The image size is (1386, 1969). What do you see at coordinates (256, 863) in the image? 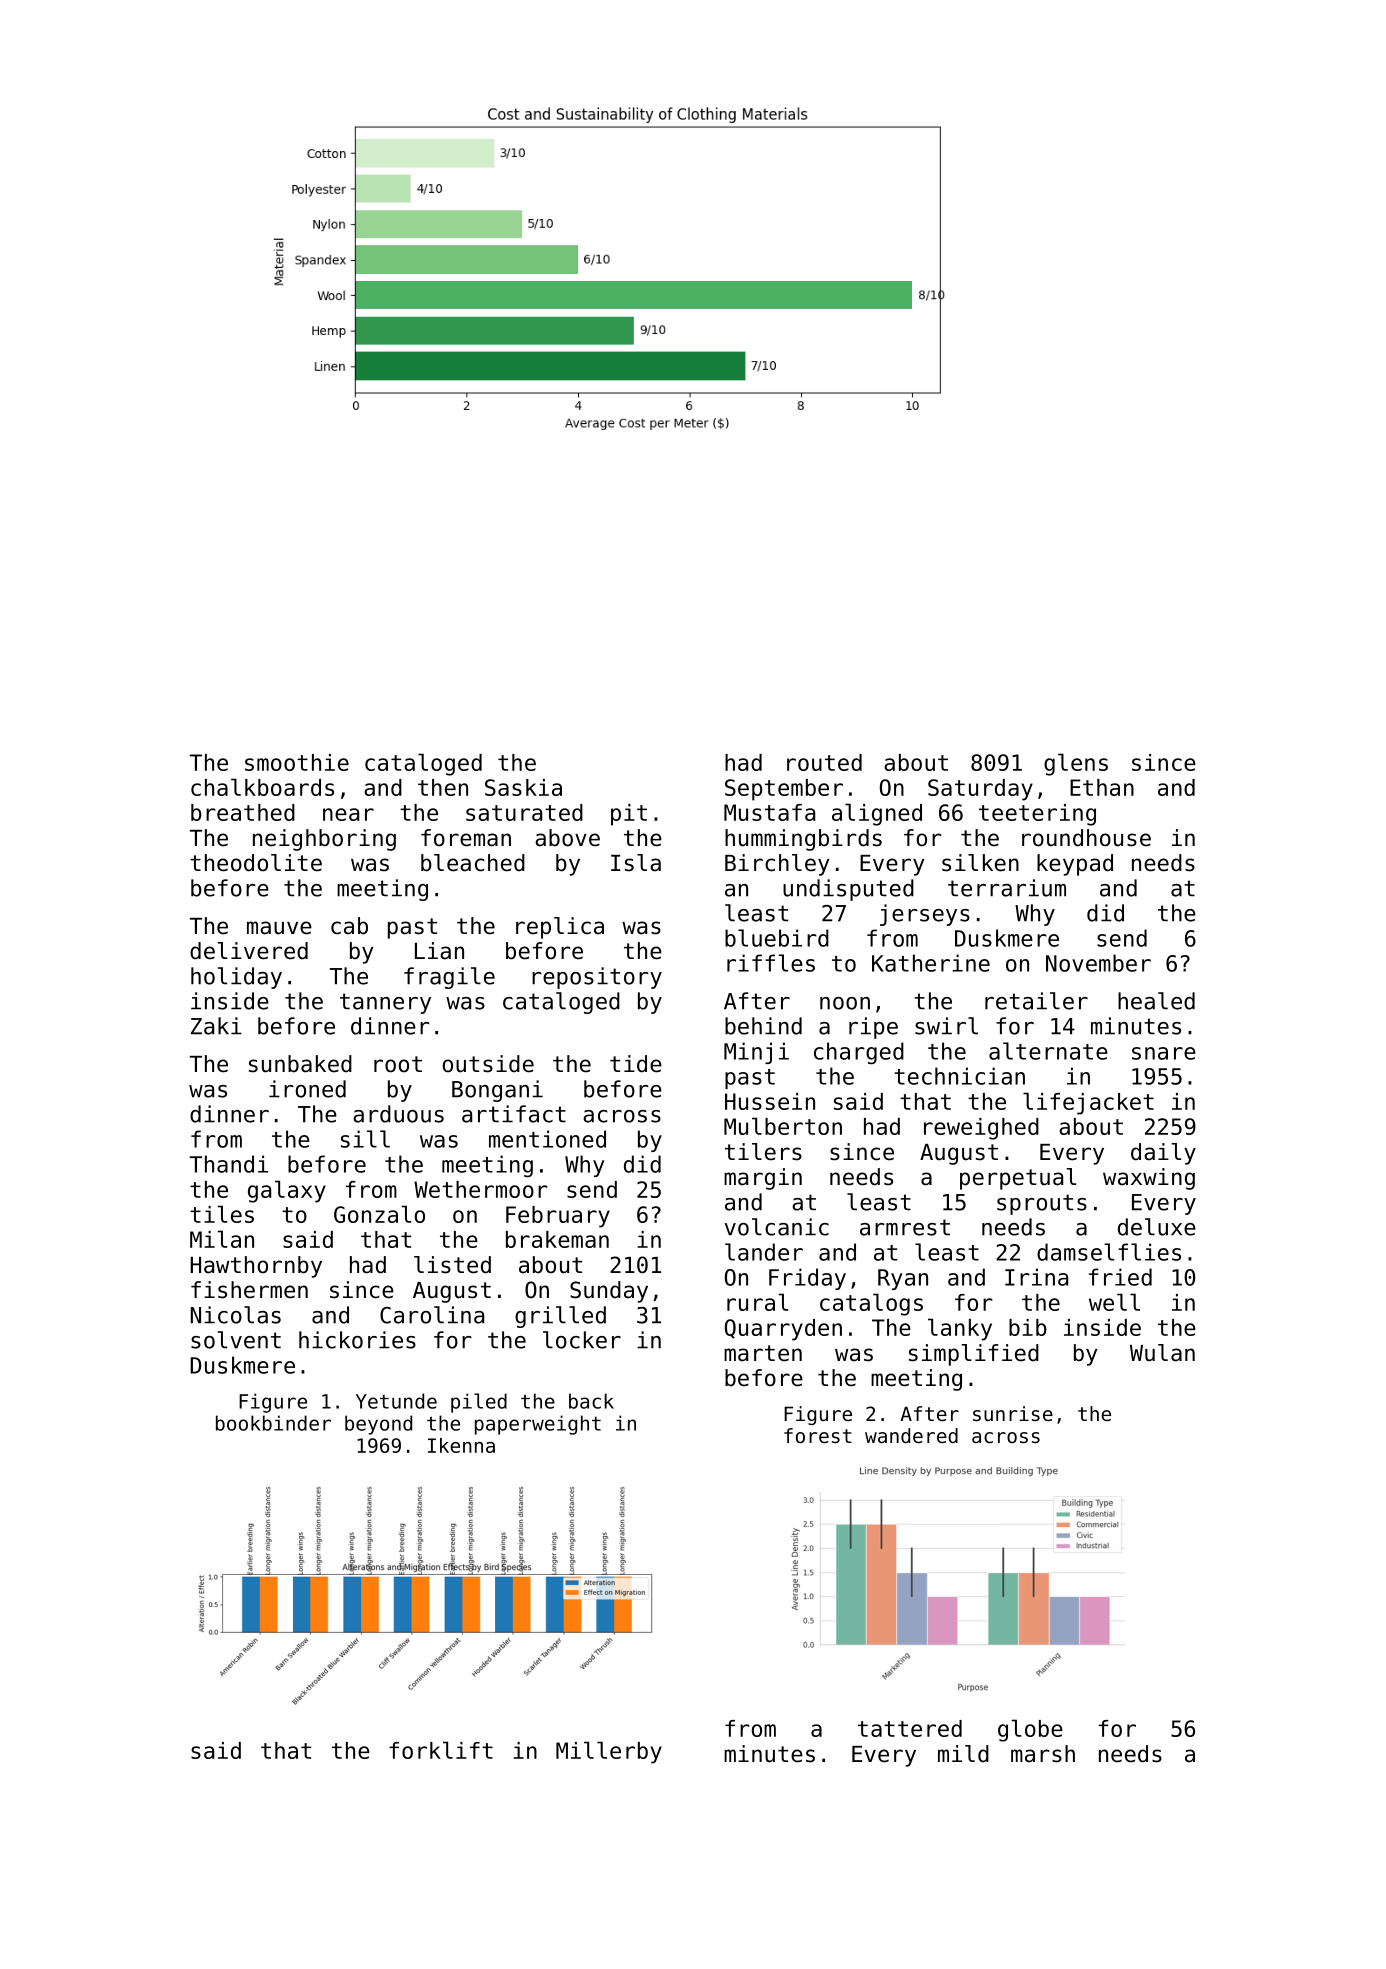
I see `theodolite` at bounding box center [256, 863].
